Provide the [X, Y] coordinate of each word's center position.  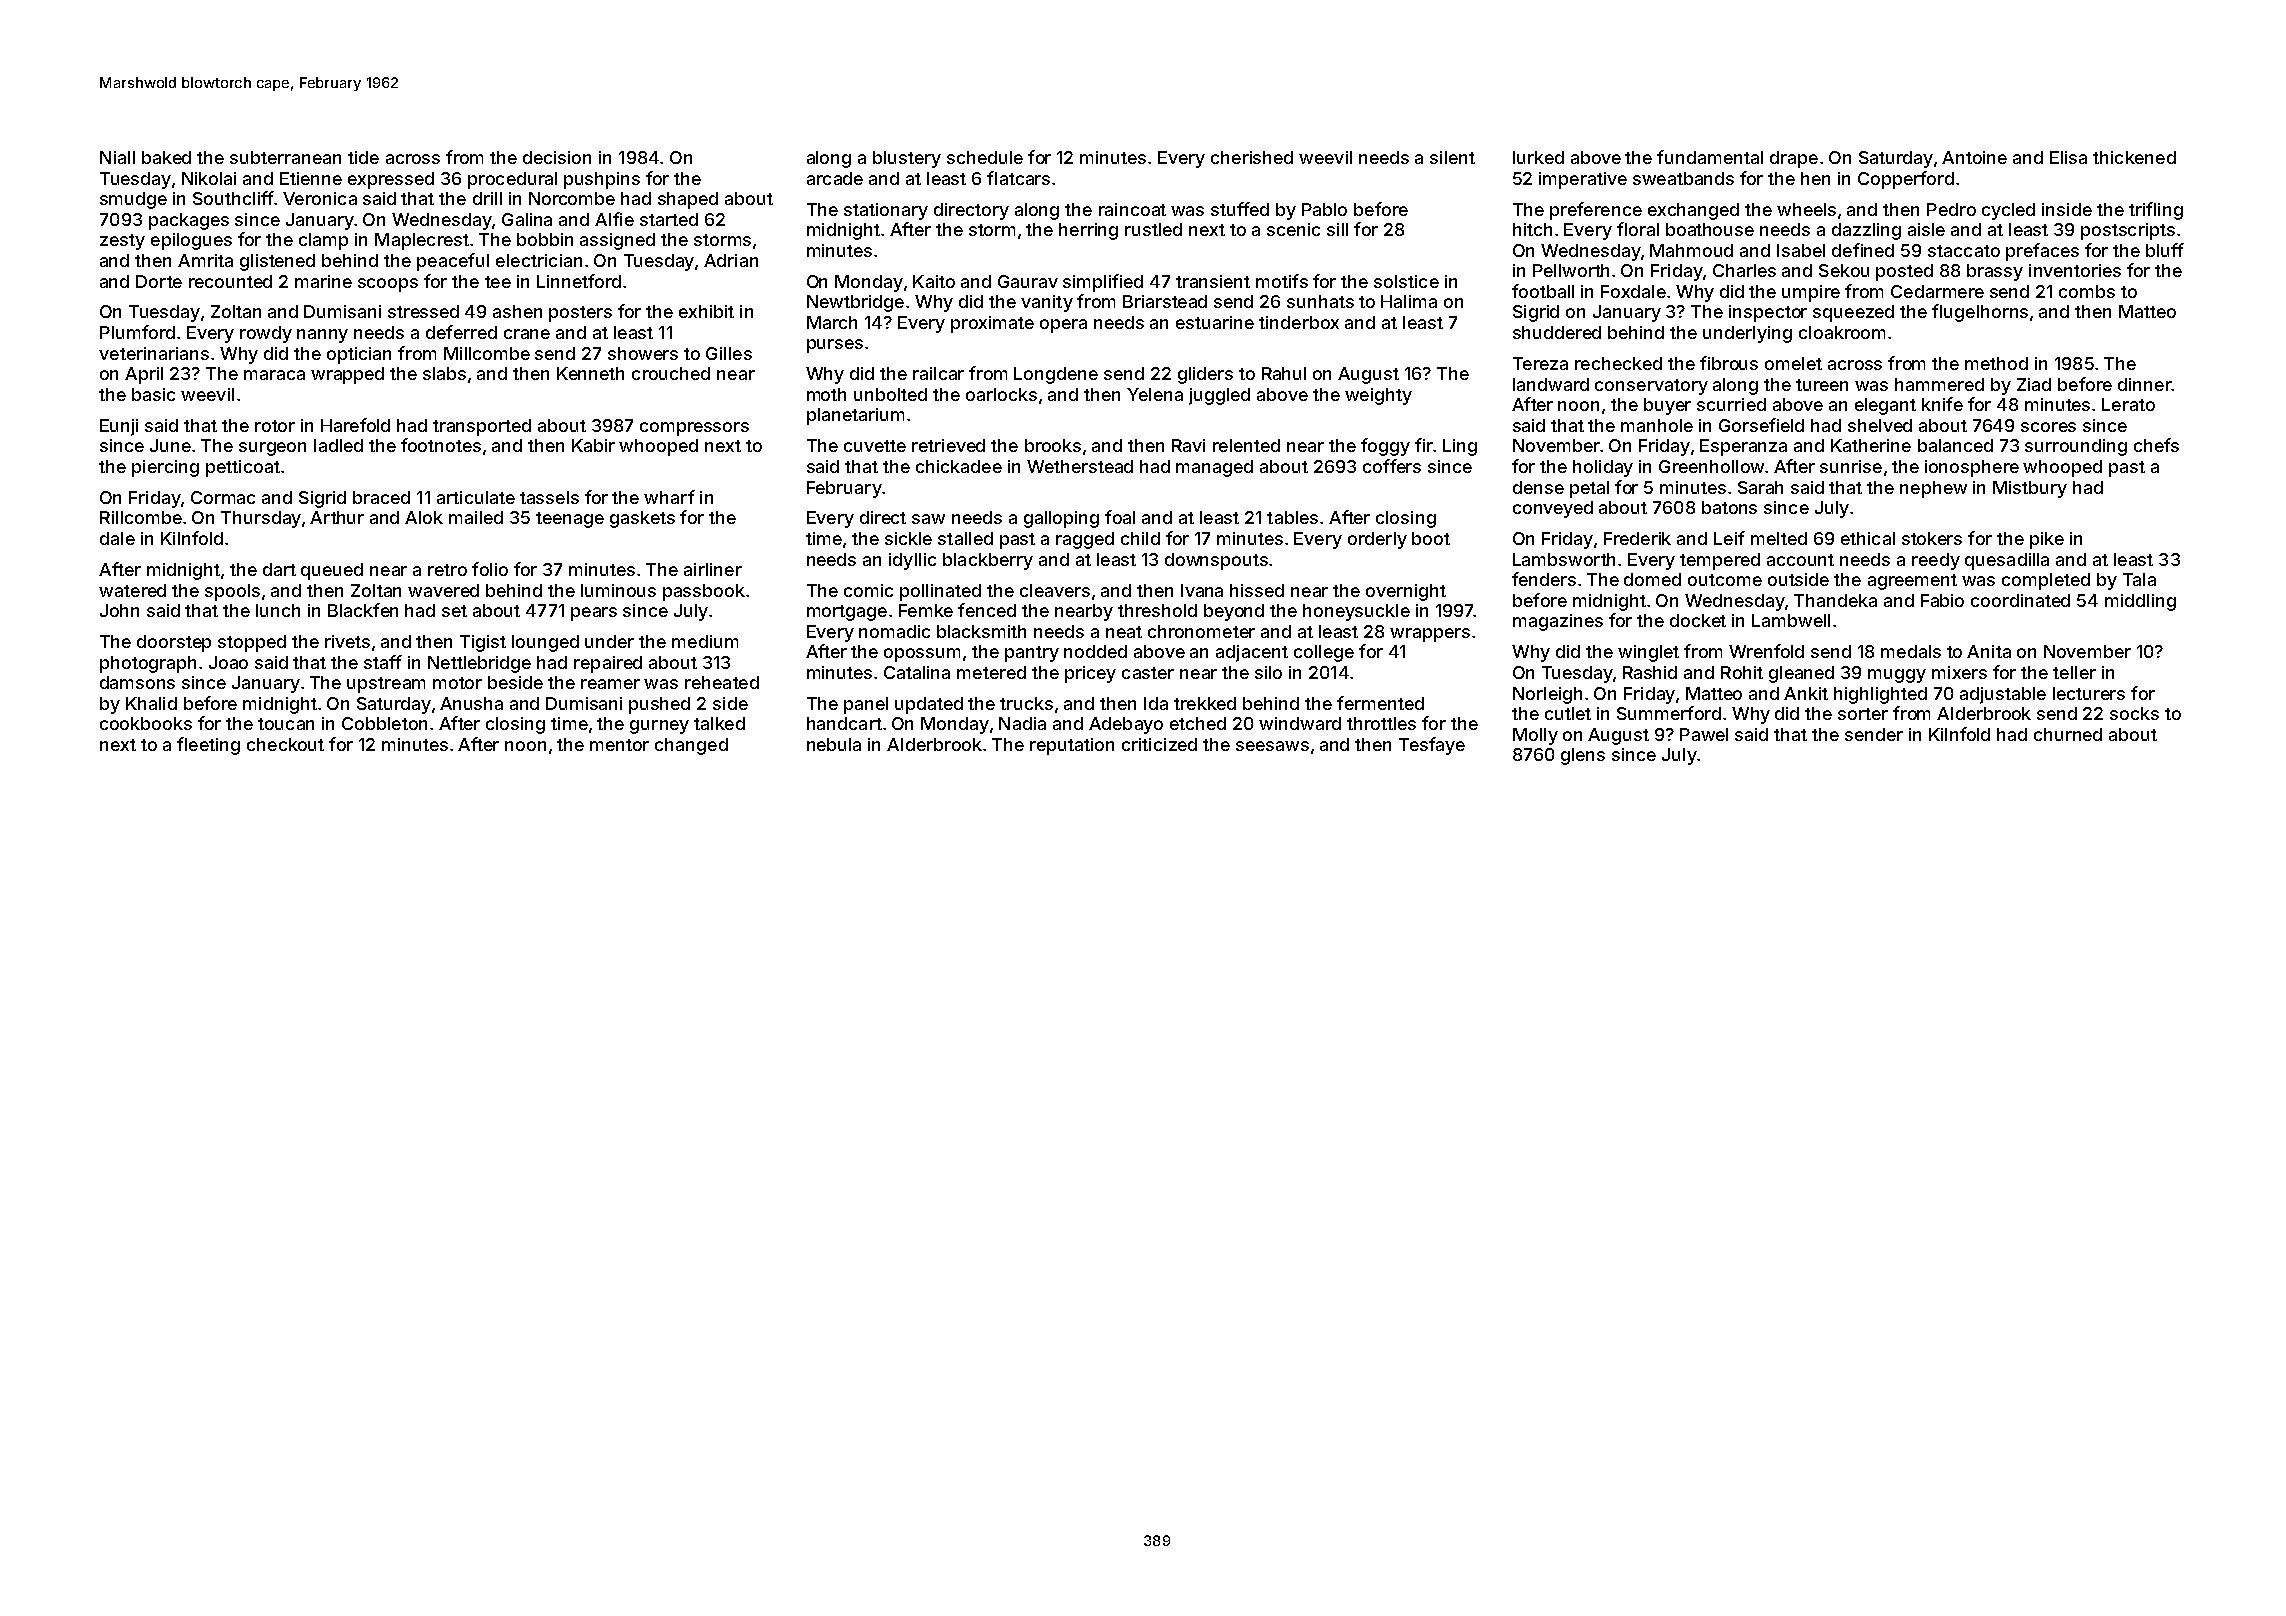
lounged [545, 643]
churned [2068, 734]
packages [189, 221]
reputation [1072, 746]
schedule [985, 157]
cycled [2008, 211]
